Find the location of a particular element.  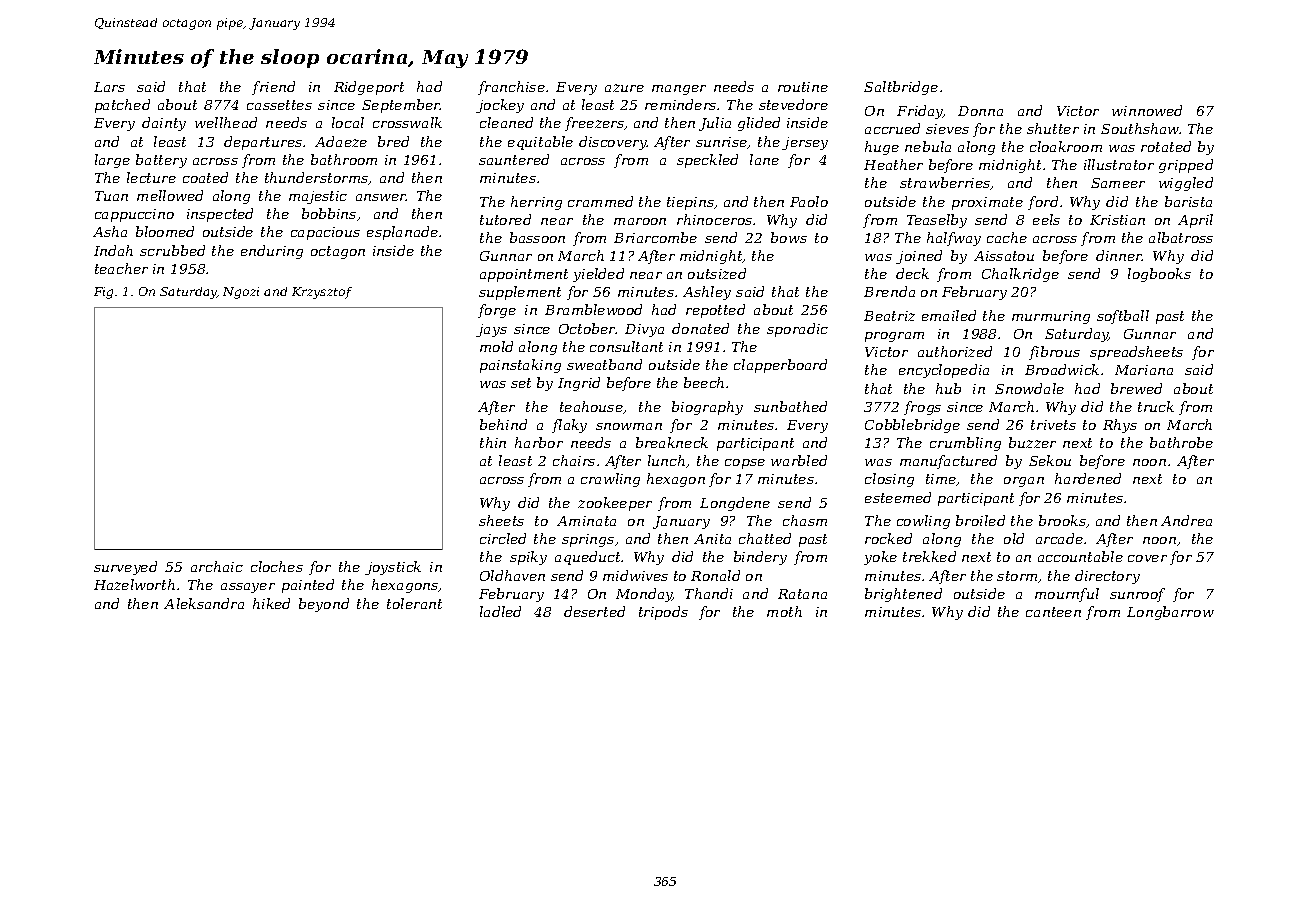

Fig is located at coordinates (103, 293).
